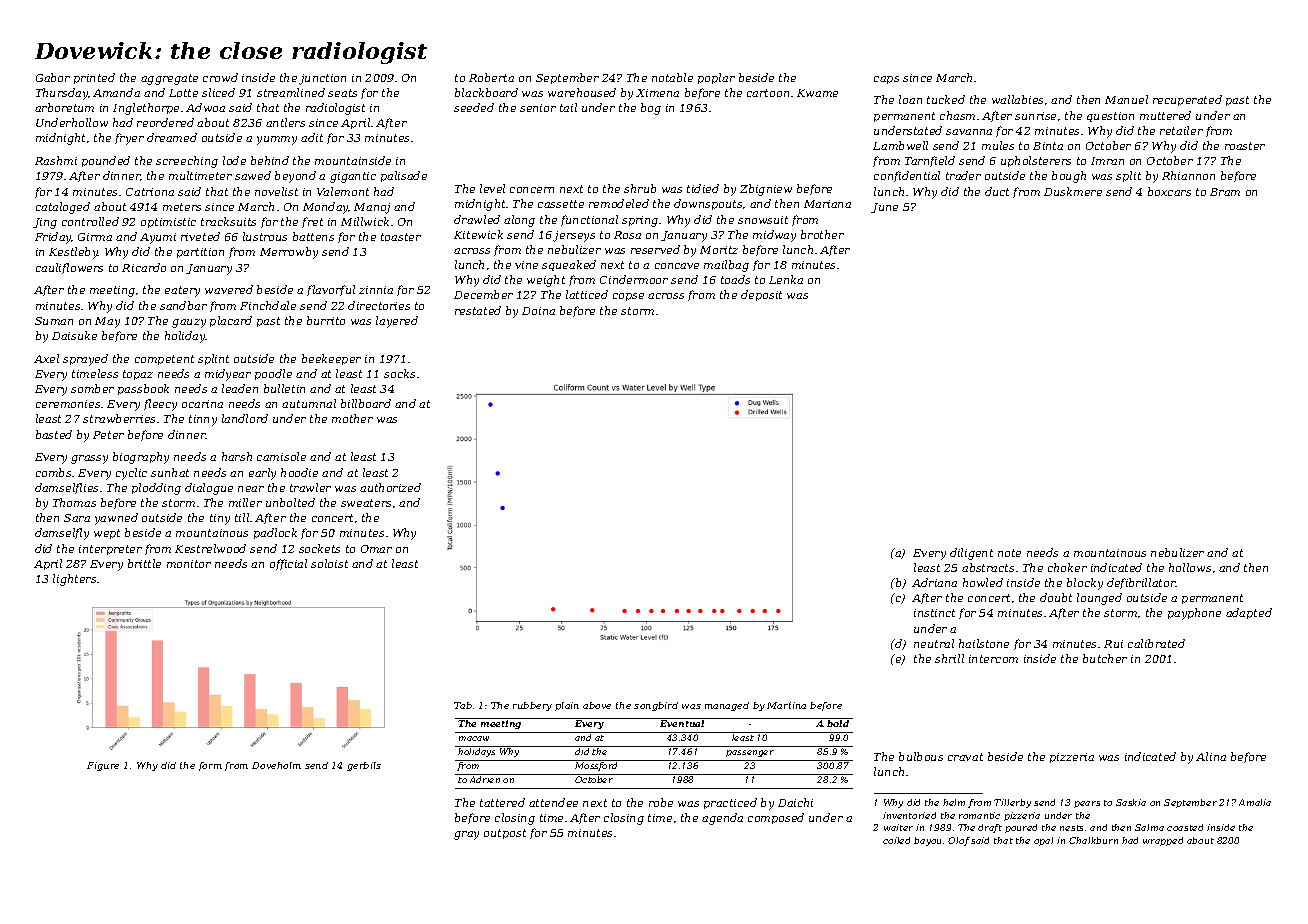 The width and height of the image is (1308, 924). I want to click on wrapped, so click(1163, 841).
